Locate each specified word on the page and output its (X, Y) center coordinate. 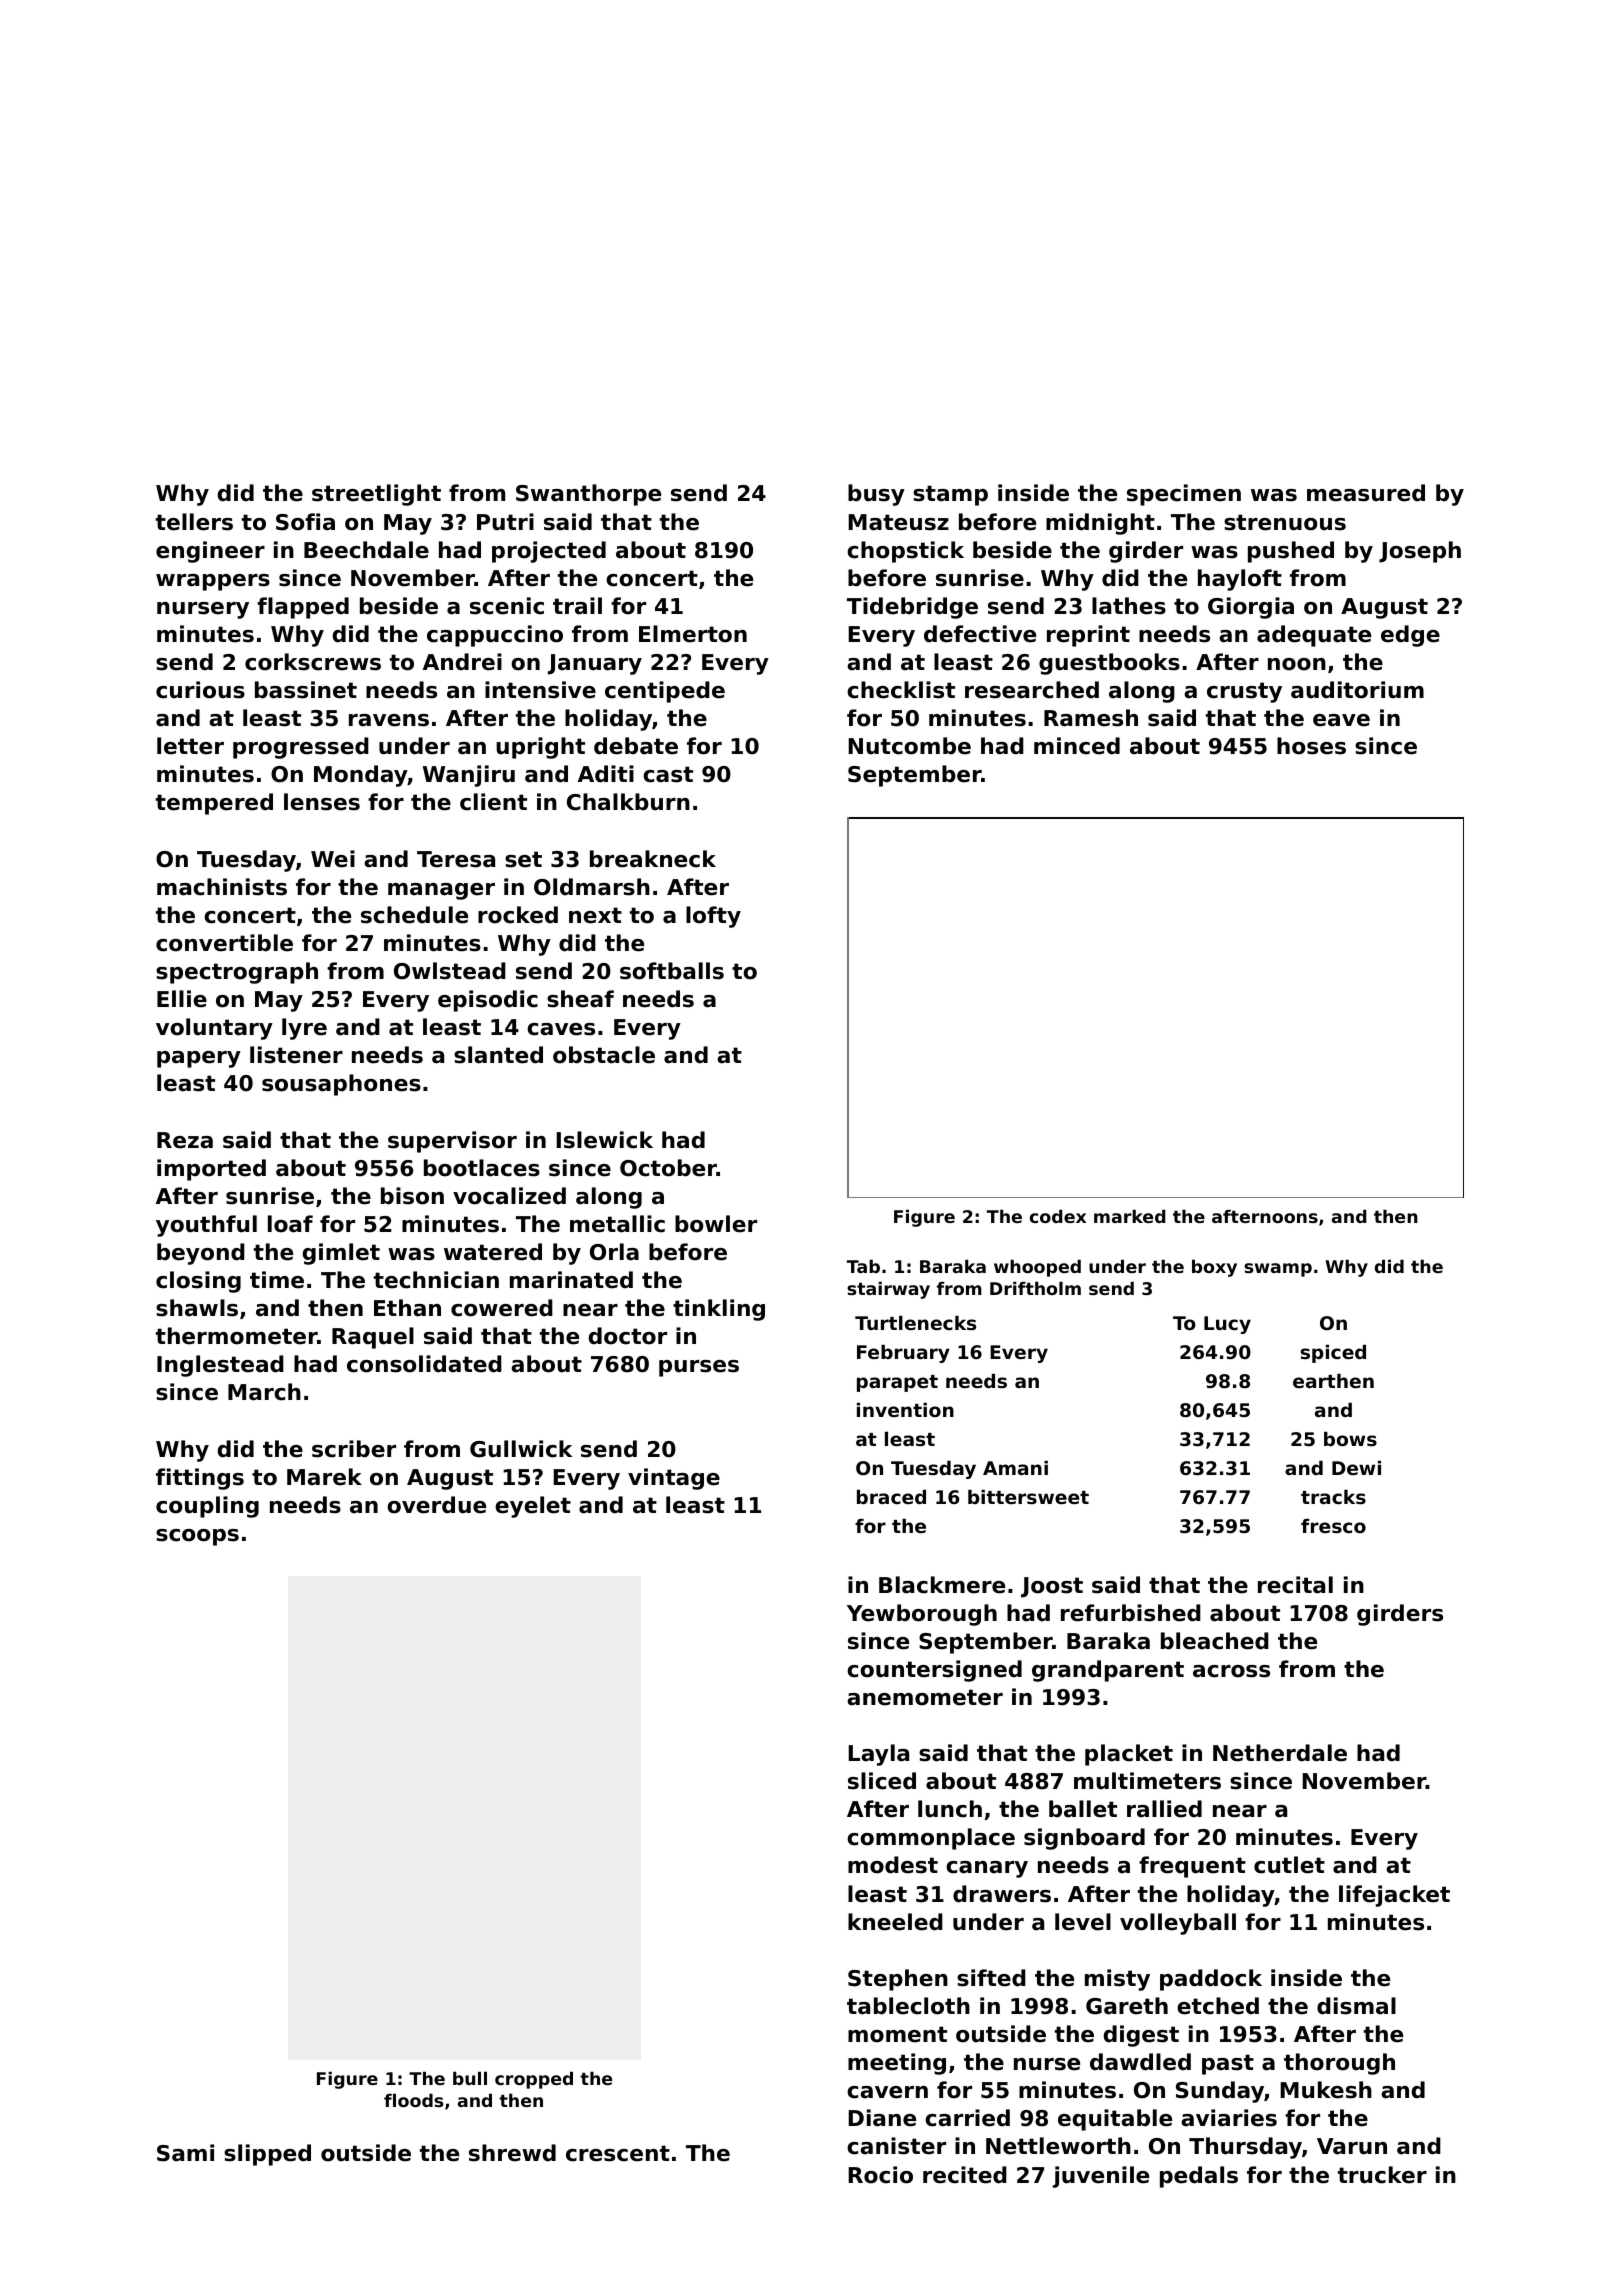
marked (1130, 1216)
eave (1341, 720)
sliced (882, 1781)
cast (668, 774)
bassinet (306, 690)
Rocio (880, 2175)
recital (1295, 1585)
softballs (672, 971)
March (264, 1392)
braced (891, 1497)
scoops (197, 1537)
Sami (185, 2153)
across (1231, 1671)
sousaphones (341, 1085)
